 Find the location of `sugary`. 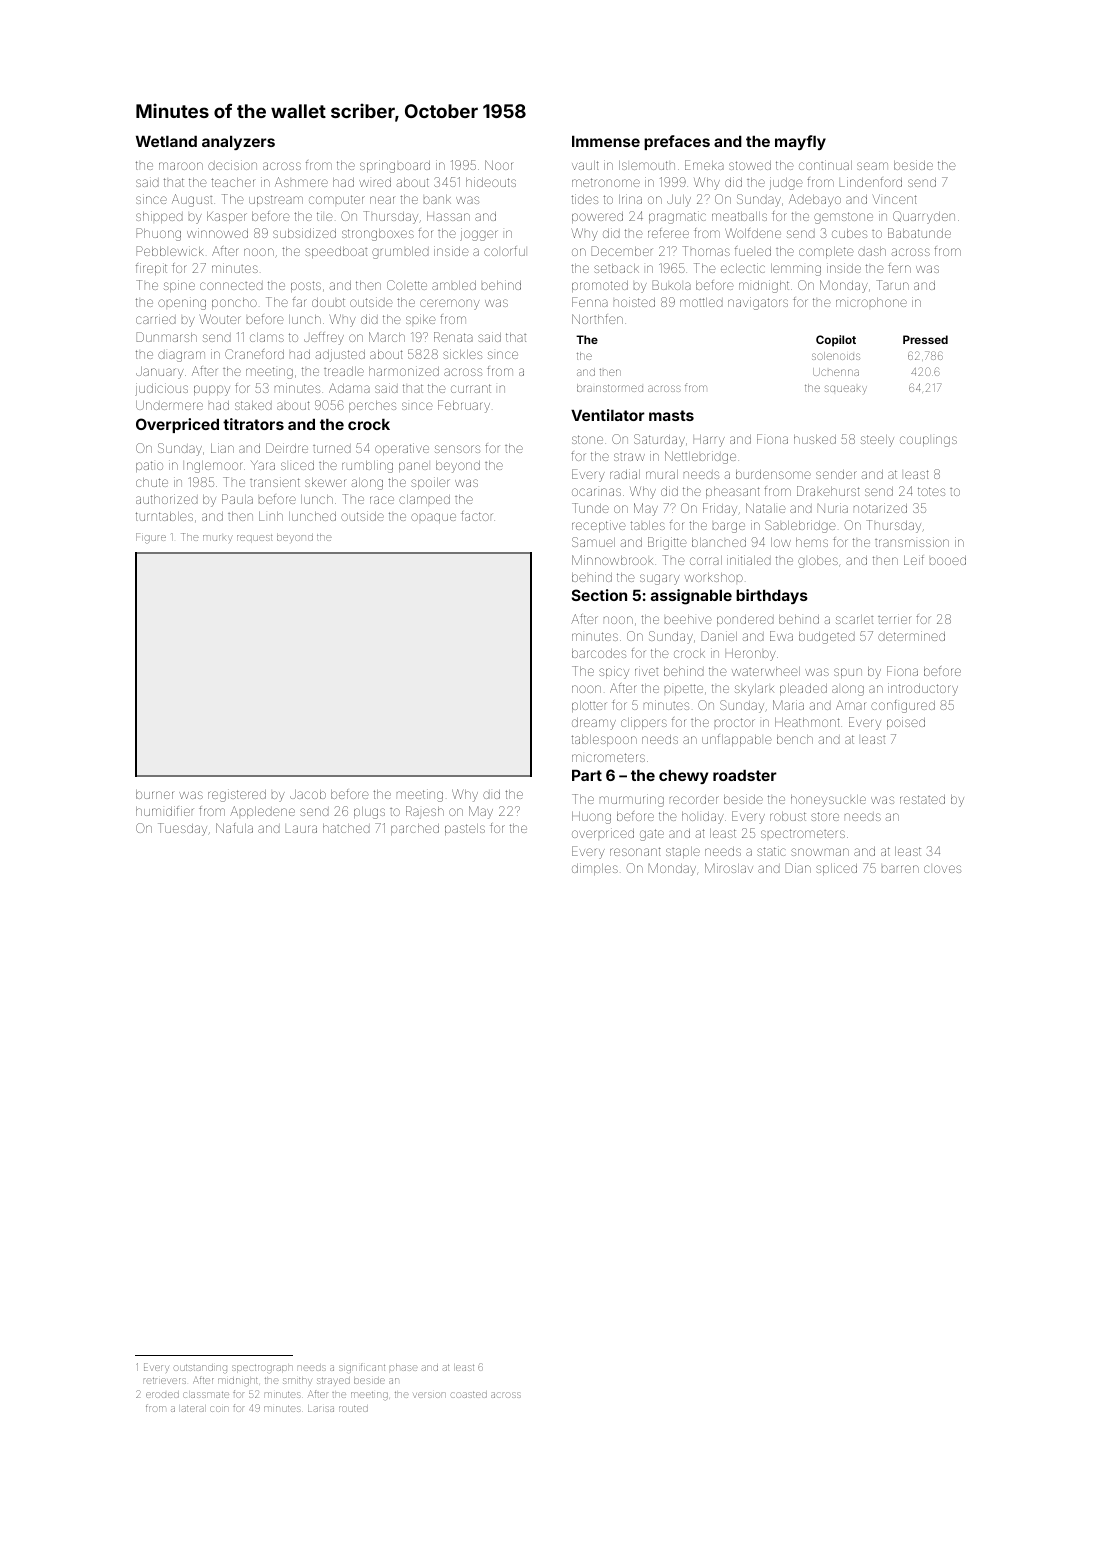

sugary is located at coordinates (660, 579).
